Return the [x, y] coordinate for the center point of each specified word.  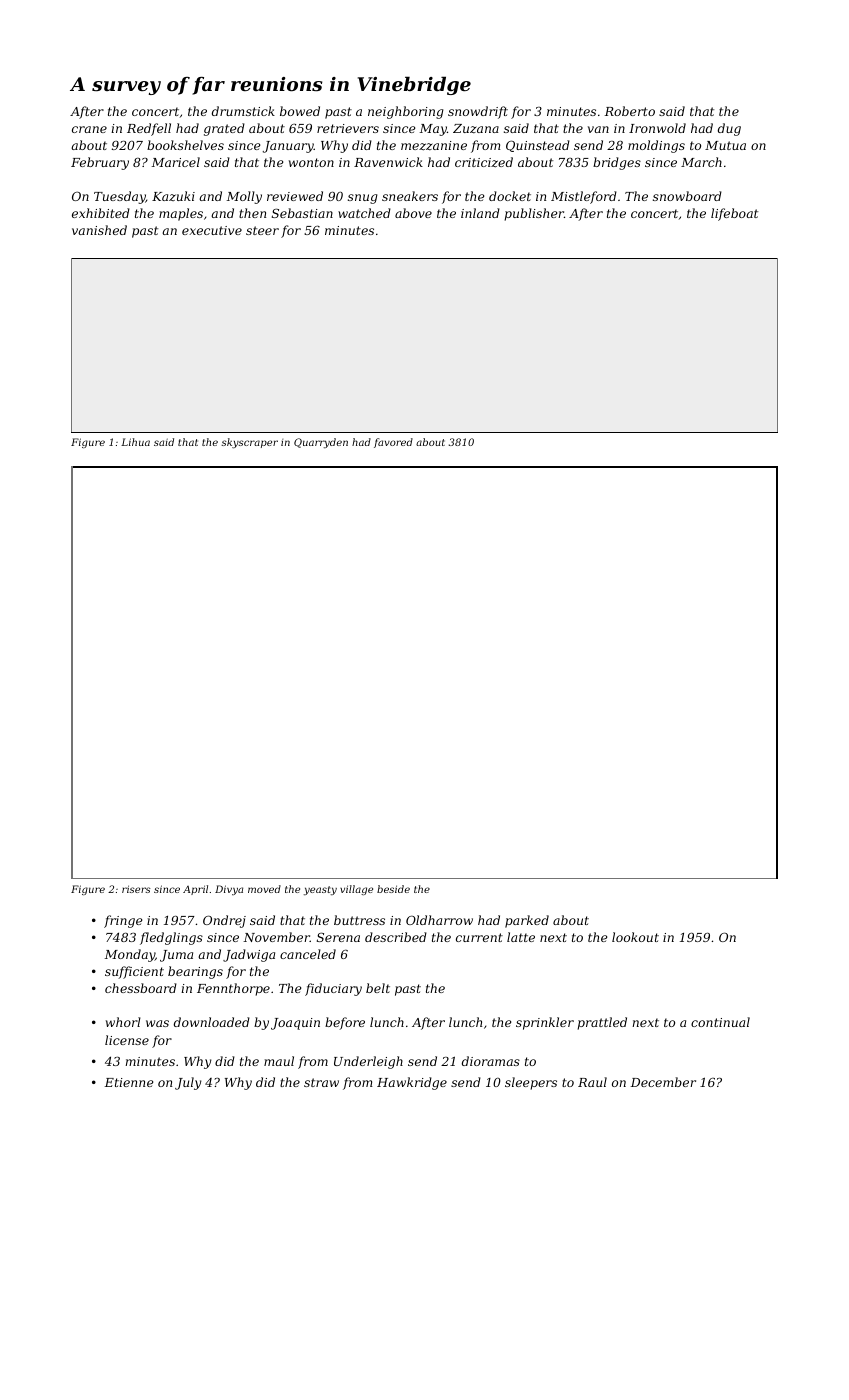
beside [393, 889]
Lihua [135, 442]
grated [224, 129]
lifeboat [734, 214]
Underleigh [368, 1062]
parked [527, 921]
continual [720, 1022]
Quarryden [321, 443]
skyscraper [249, 443]
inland [480, 213]
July [188, 1083]
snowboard [687, 196]
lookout [635, 937]
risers [136, 889]
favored [393, 443]
